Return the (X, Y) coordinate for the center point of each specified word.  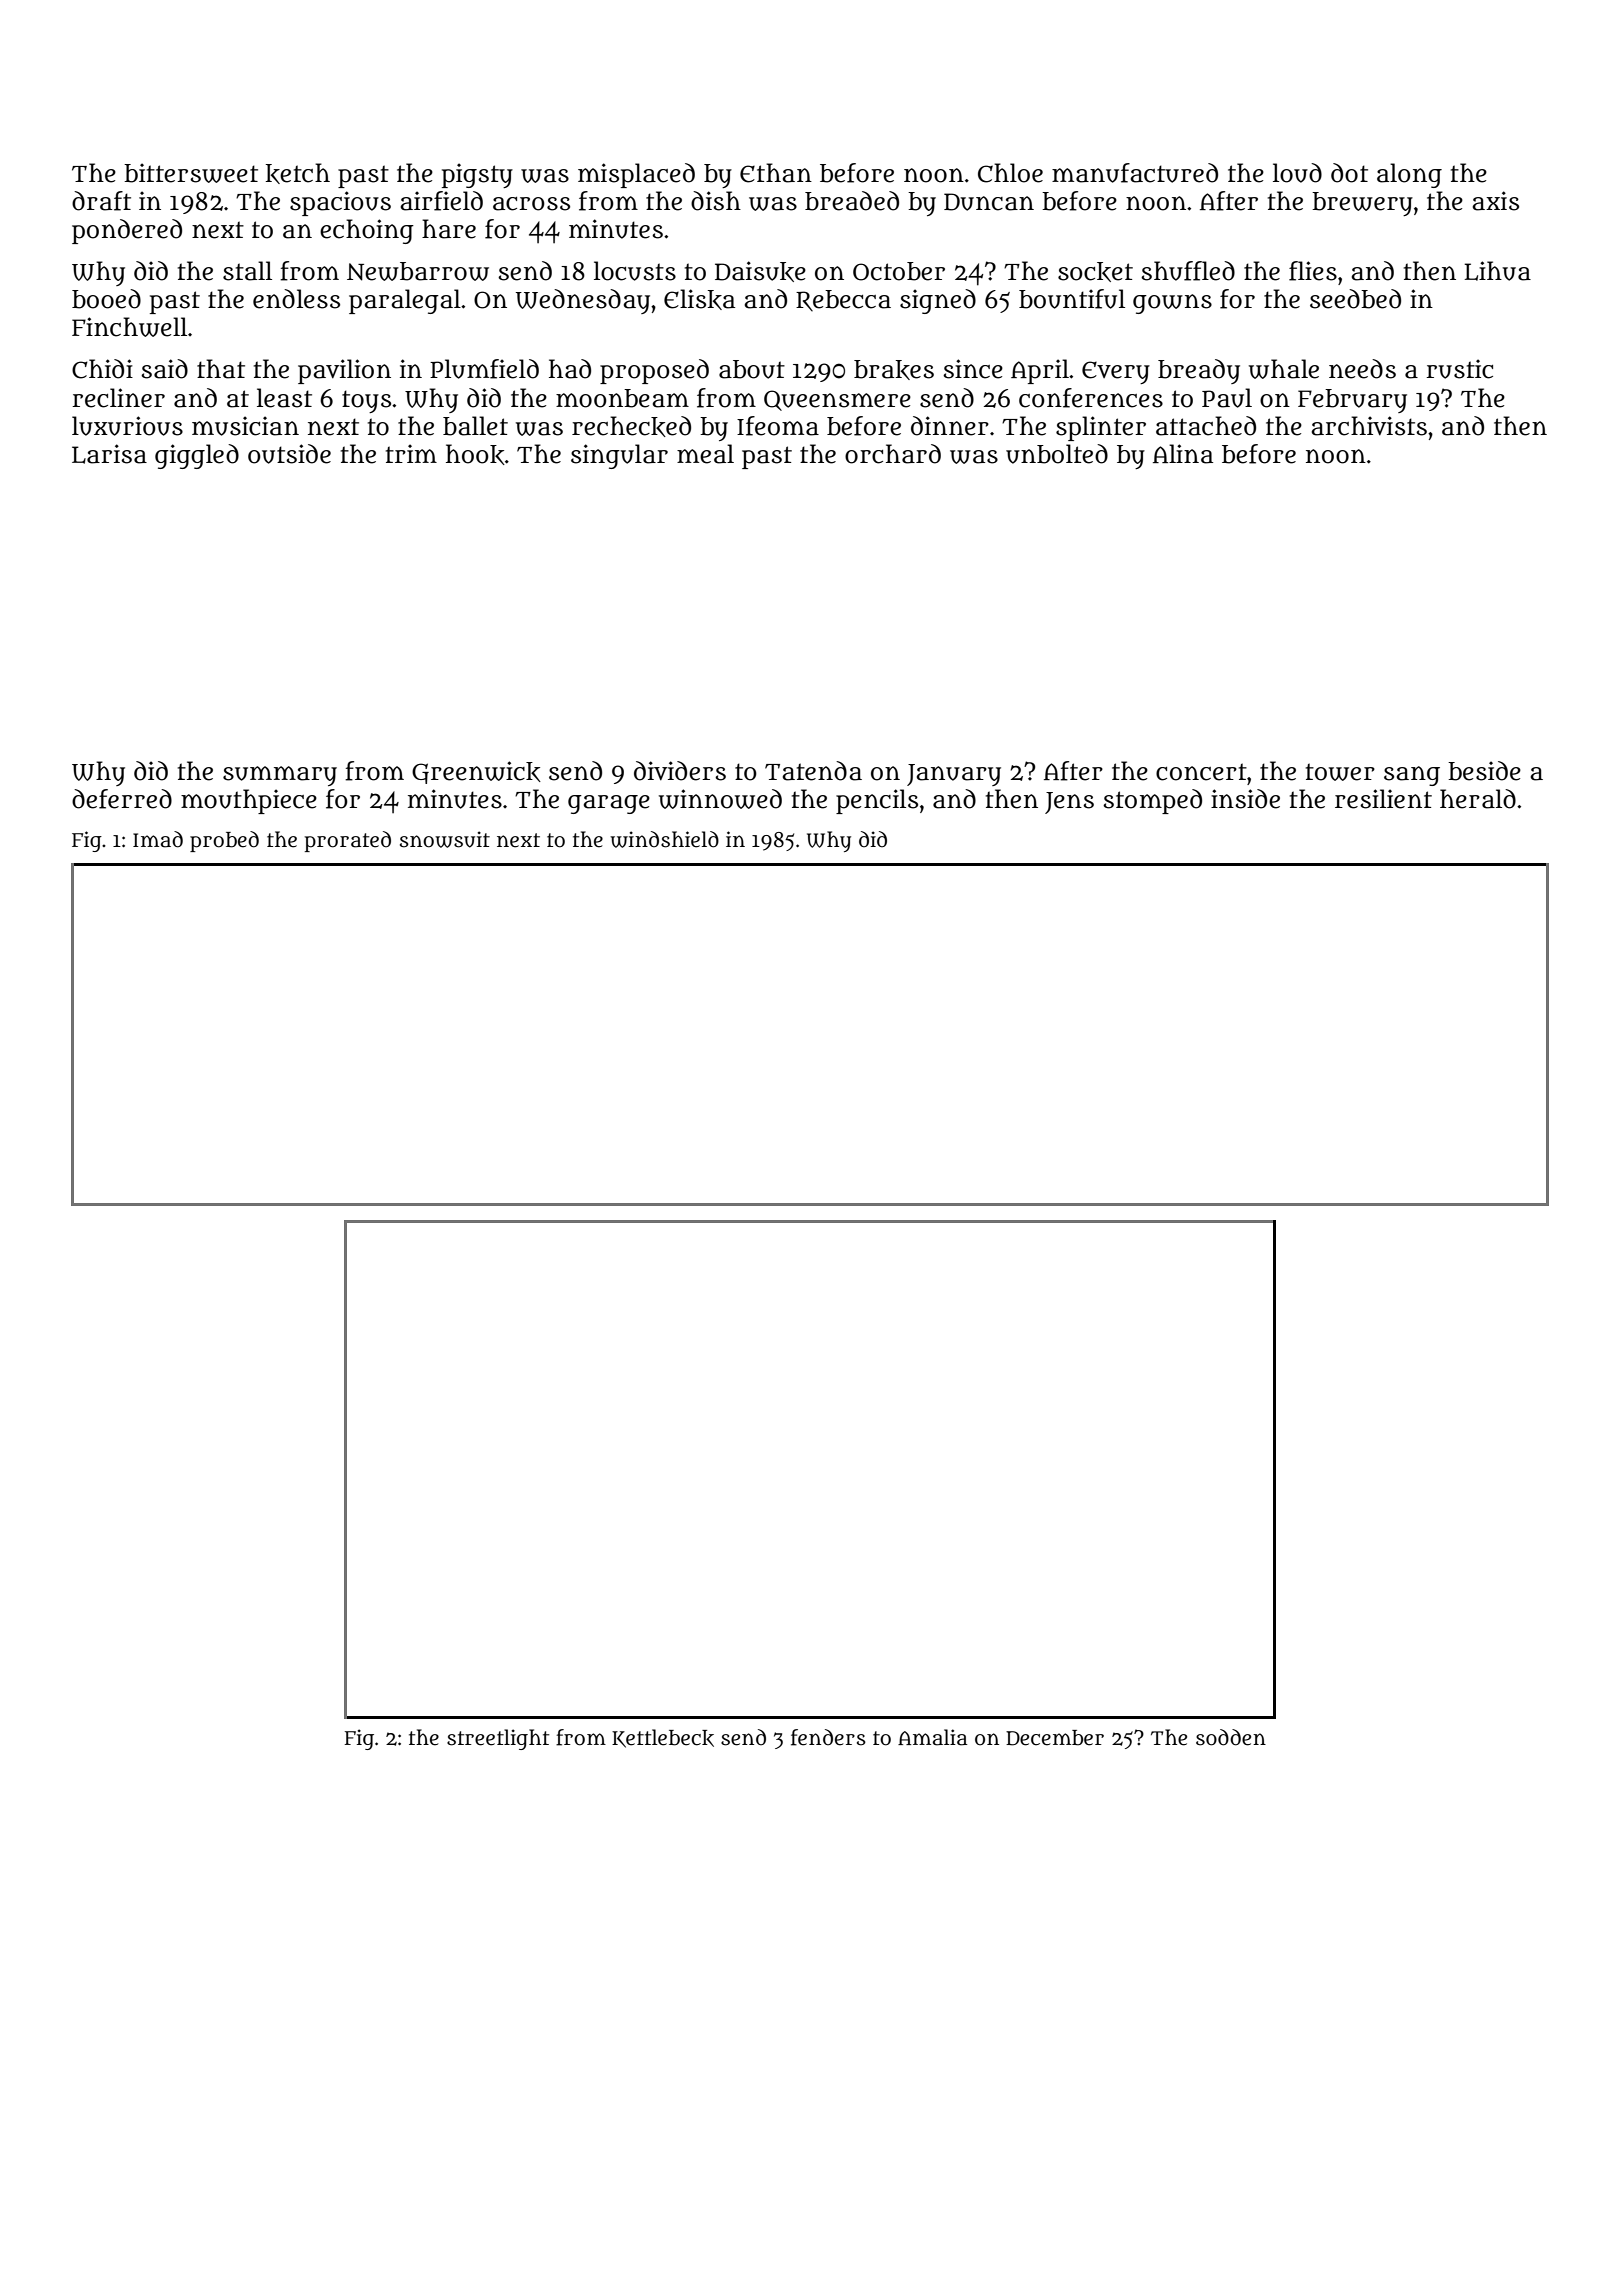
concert (1201, 772)
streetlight (498, 1739)
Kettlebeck (663, 1738)
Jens (1069, 803)
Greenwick (476, 772)
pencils (877, 801)
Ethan (776, 173)
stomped (1152, 801)
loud (1297, 173)
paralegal (405, 301)
